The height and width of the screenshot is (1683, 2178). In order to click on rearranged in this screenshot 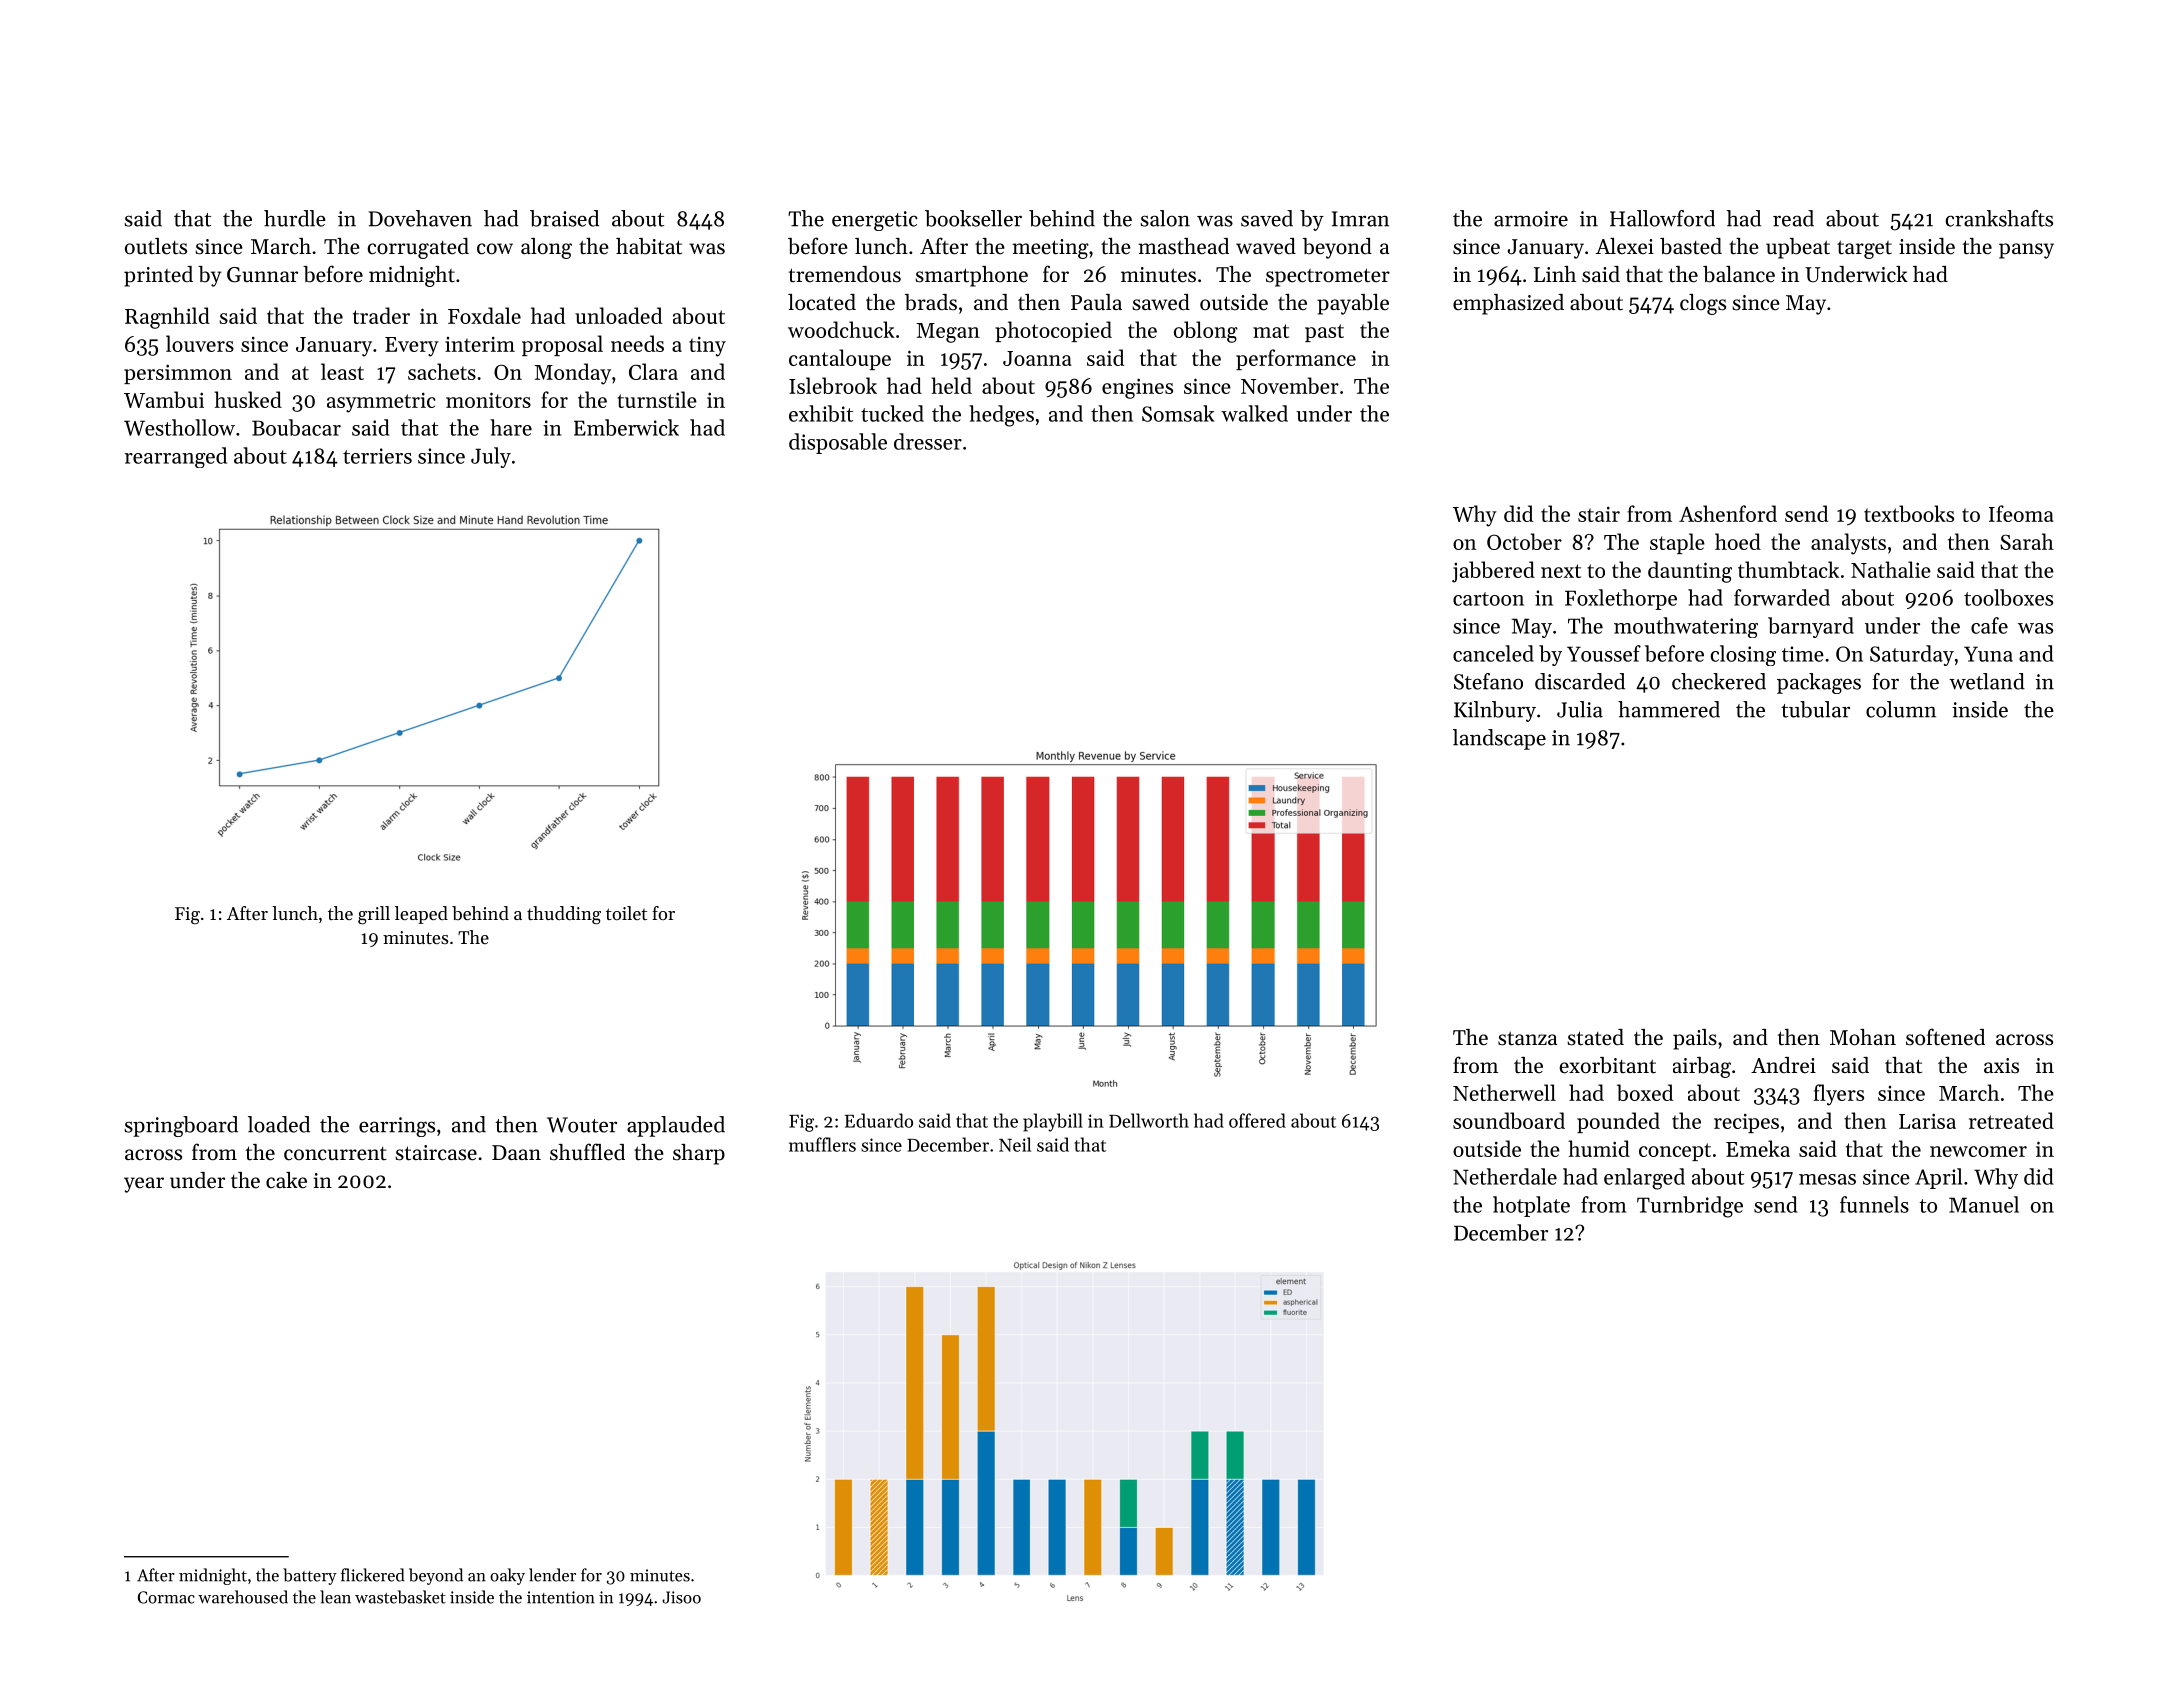, I will do `click(176, 457)`.
